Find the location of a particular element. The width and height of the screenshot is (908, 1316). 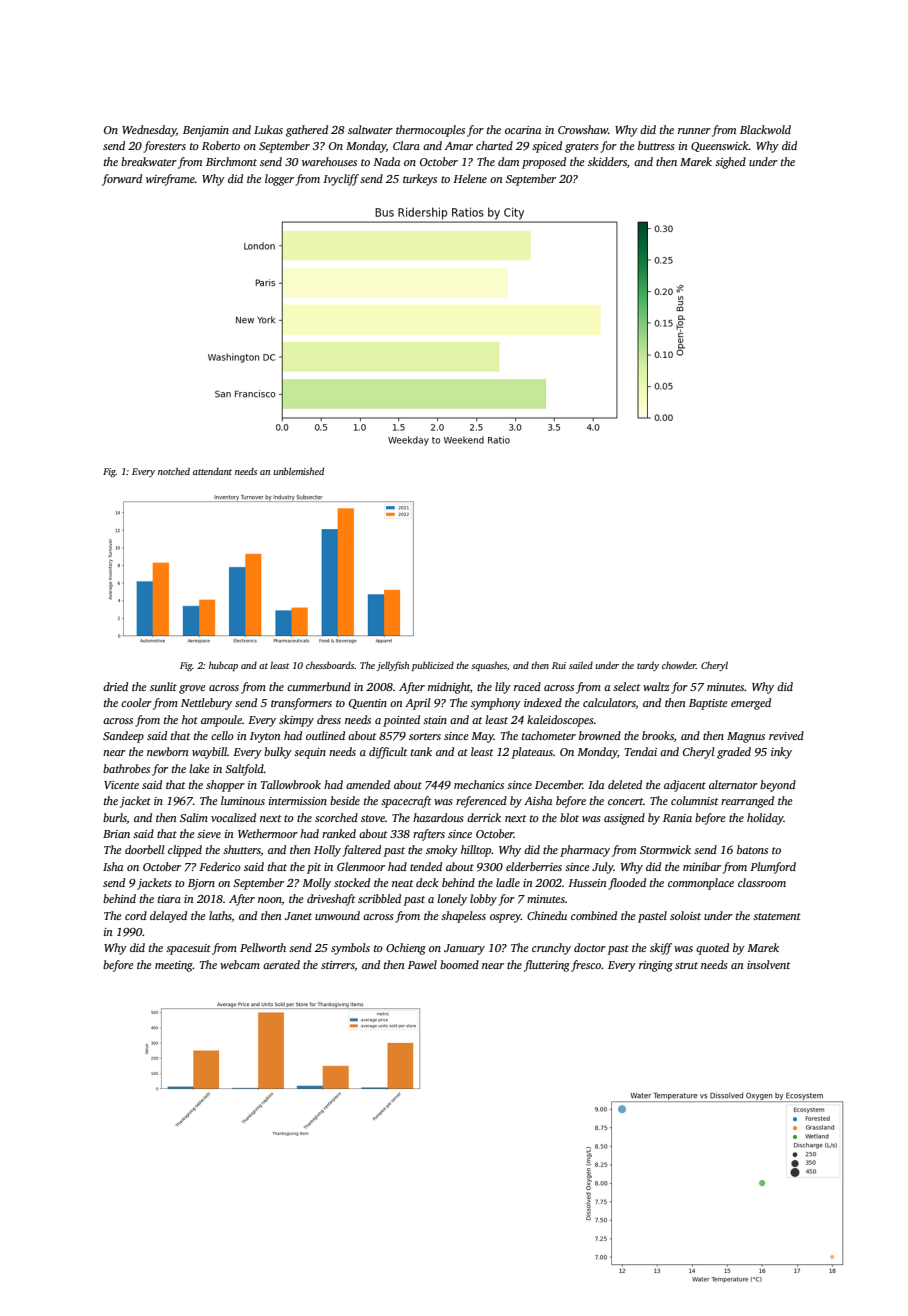

boomed is located at coordinates (459, 964).
